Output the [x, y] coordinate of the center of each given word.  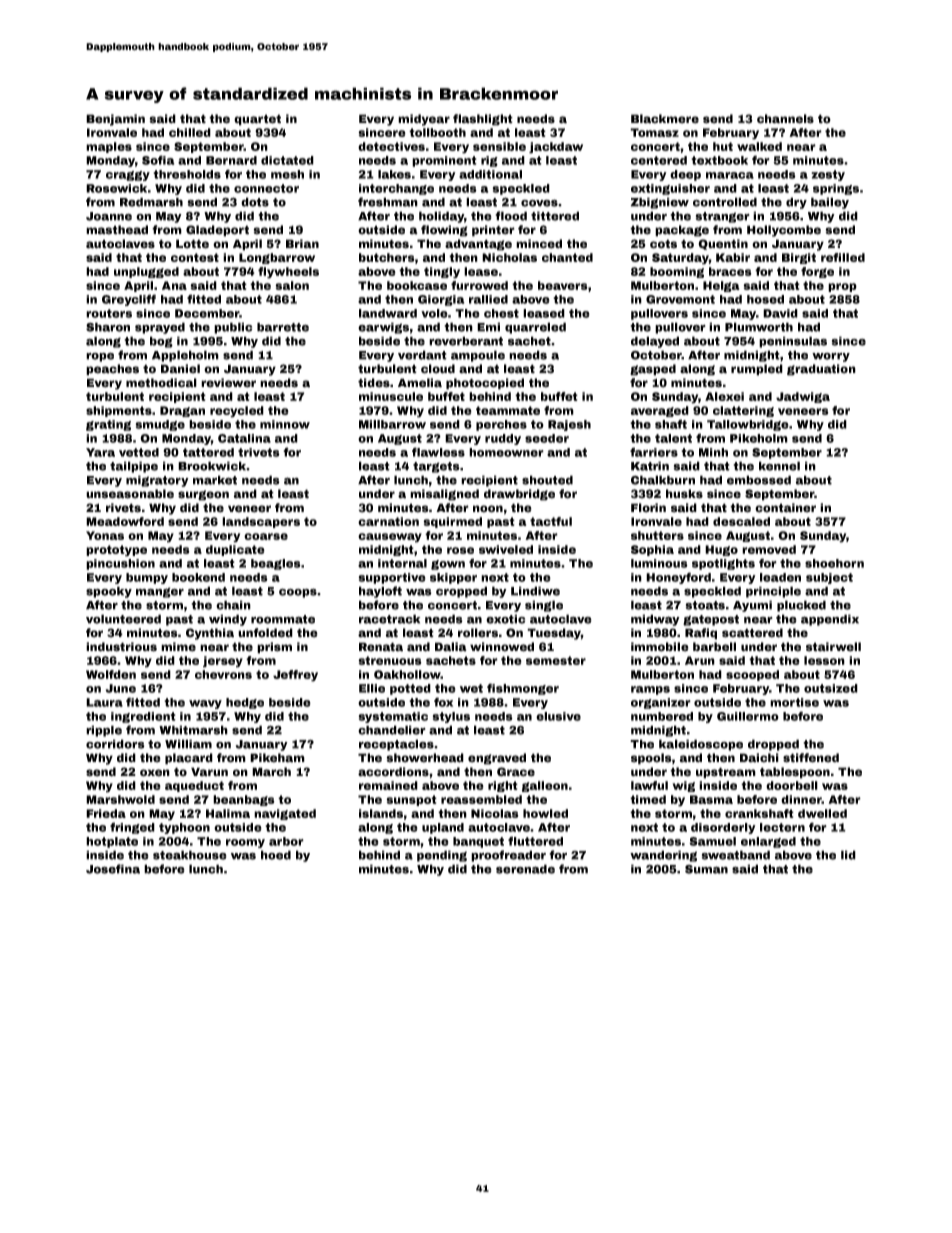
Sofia [158, 160]
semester [556, 660]
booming [677, 272]
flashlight [483, 120]
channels [785, 119]
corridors [115, 744]
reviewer [228, 383]
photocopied [485, 384]
